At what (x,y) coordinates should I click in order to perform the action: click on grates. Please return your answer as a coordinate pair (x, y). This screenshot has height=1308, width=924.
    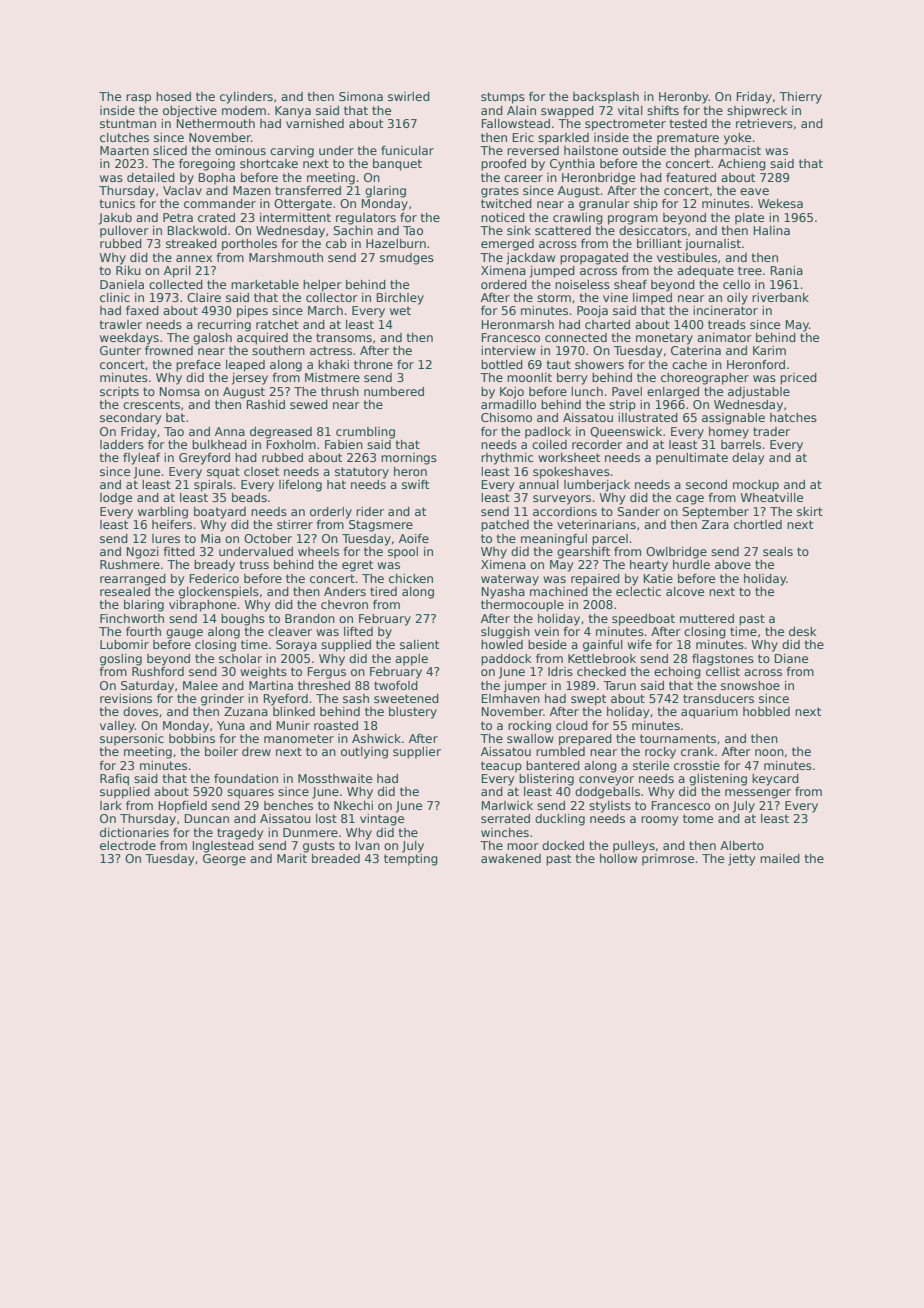
    Looking at the image, I should click on (500, 192).
